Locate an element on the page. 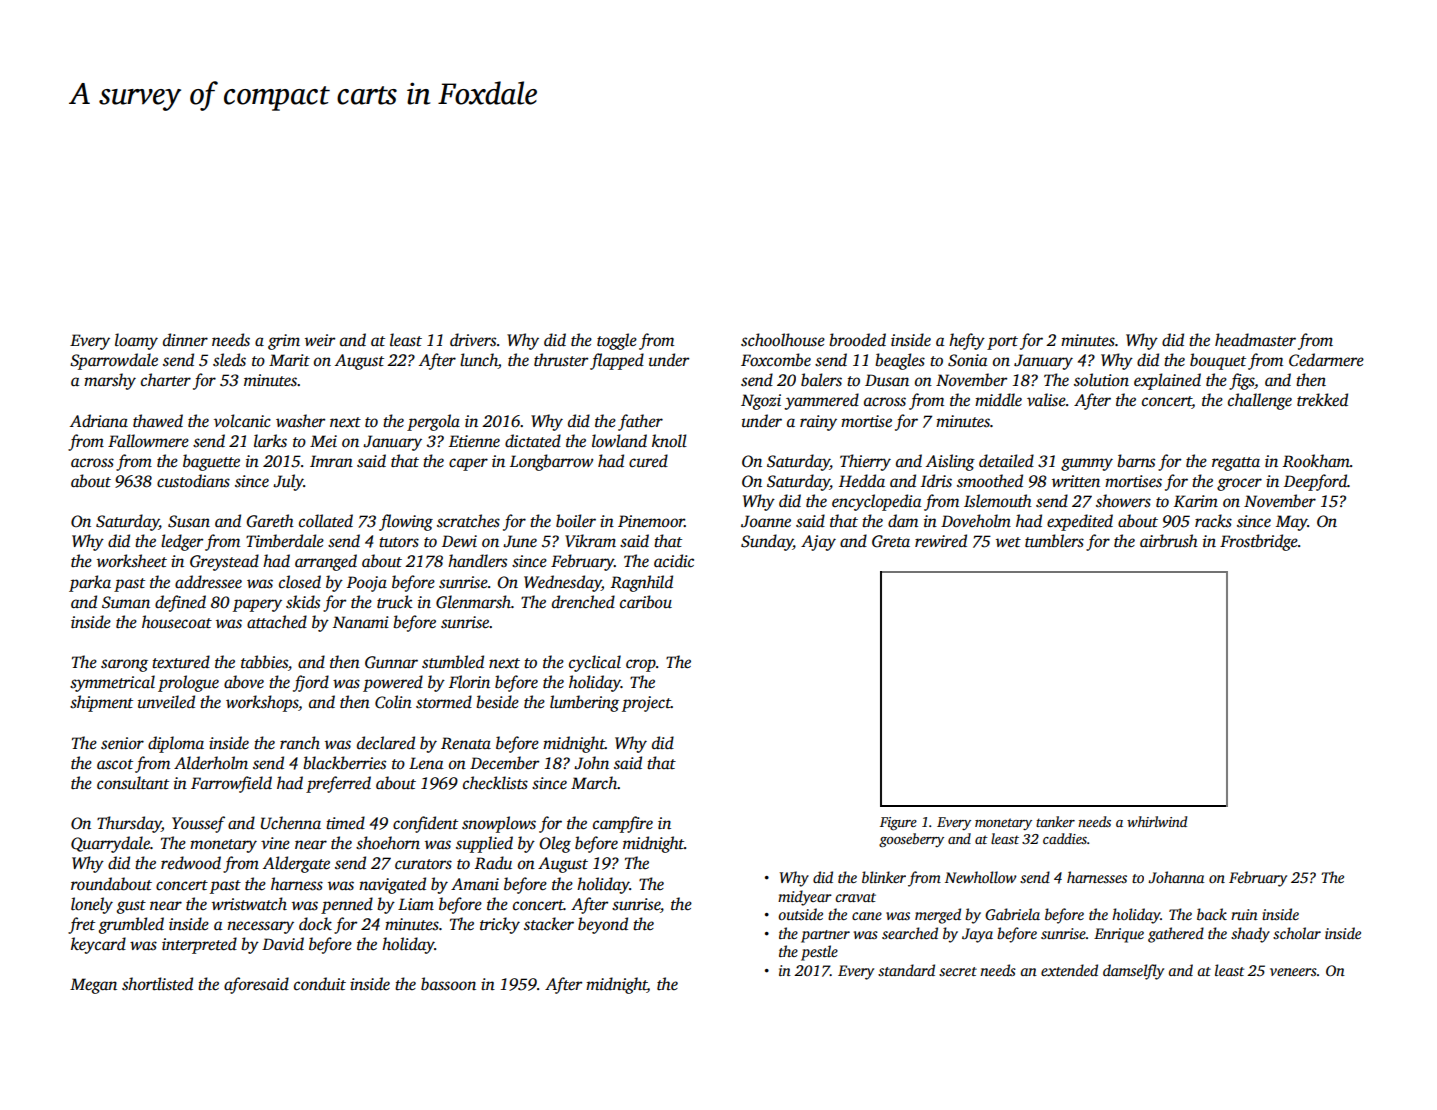 The image size is (1437, 1110). Susan is located at coordinates (189, 521).
